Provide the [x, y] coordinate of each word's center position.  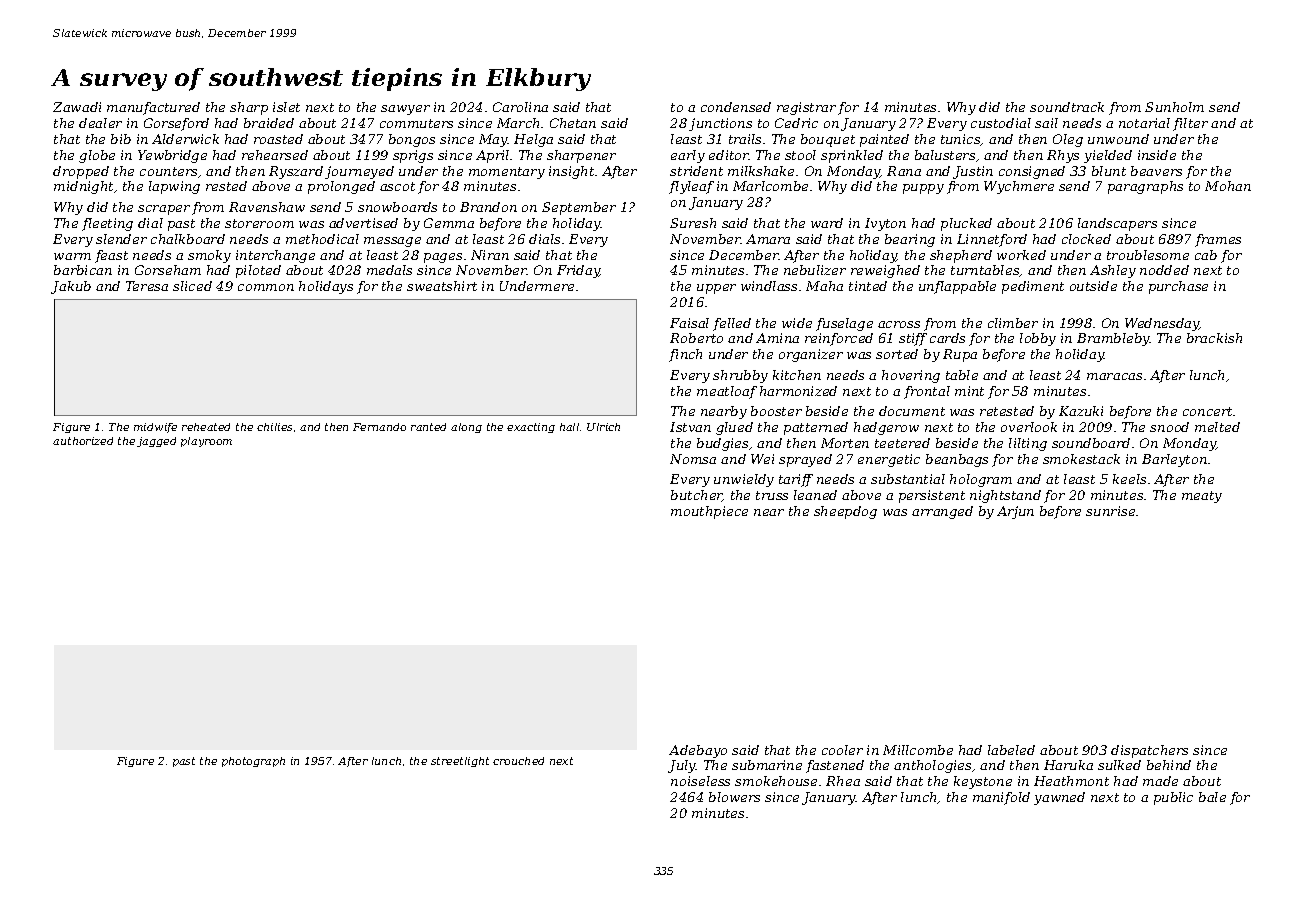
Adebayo [698, 751]
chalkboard [188, 239]
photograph [253, 762]
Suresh [693, 223]
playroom [206, 442]
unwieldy [744, 480]
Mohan [1228, 186]
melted [1217, 427]
